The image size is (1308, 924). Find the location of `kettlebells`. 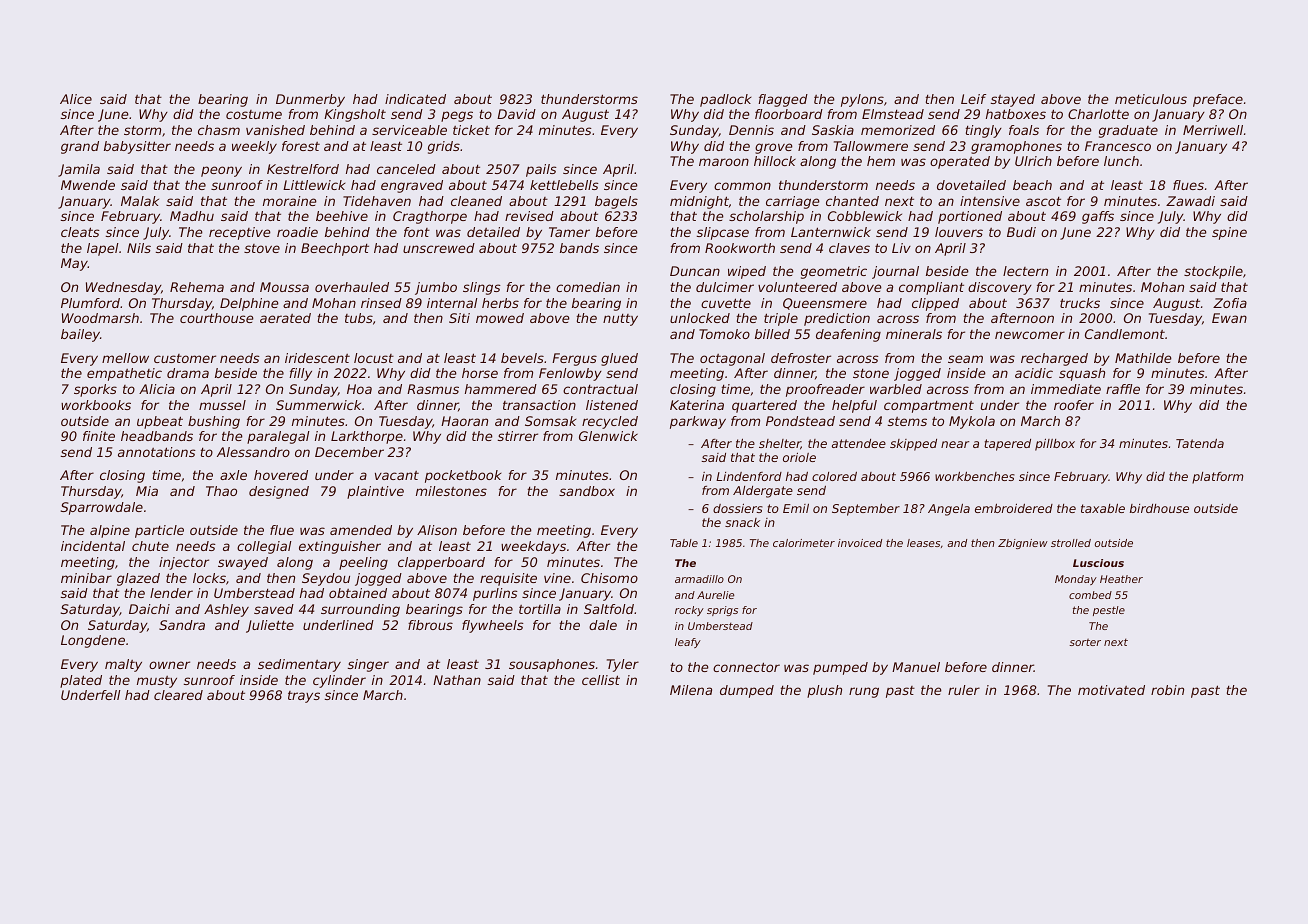

kettlebells is located at coordinates (564, 185).
